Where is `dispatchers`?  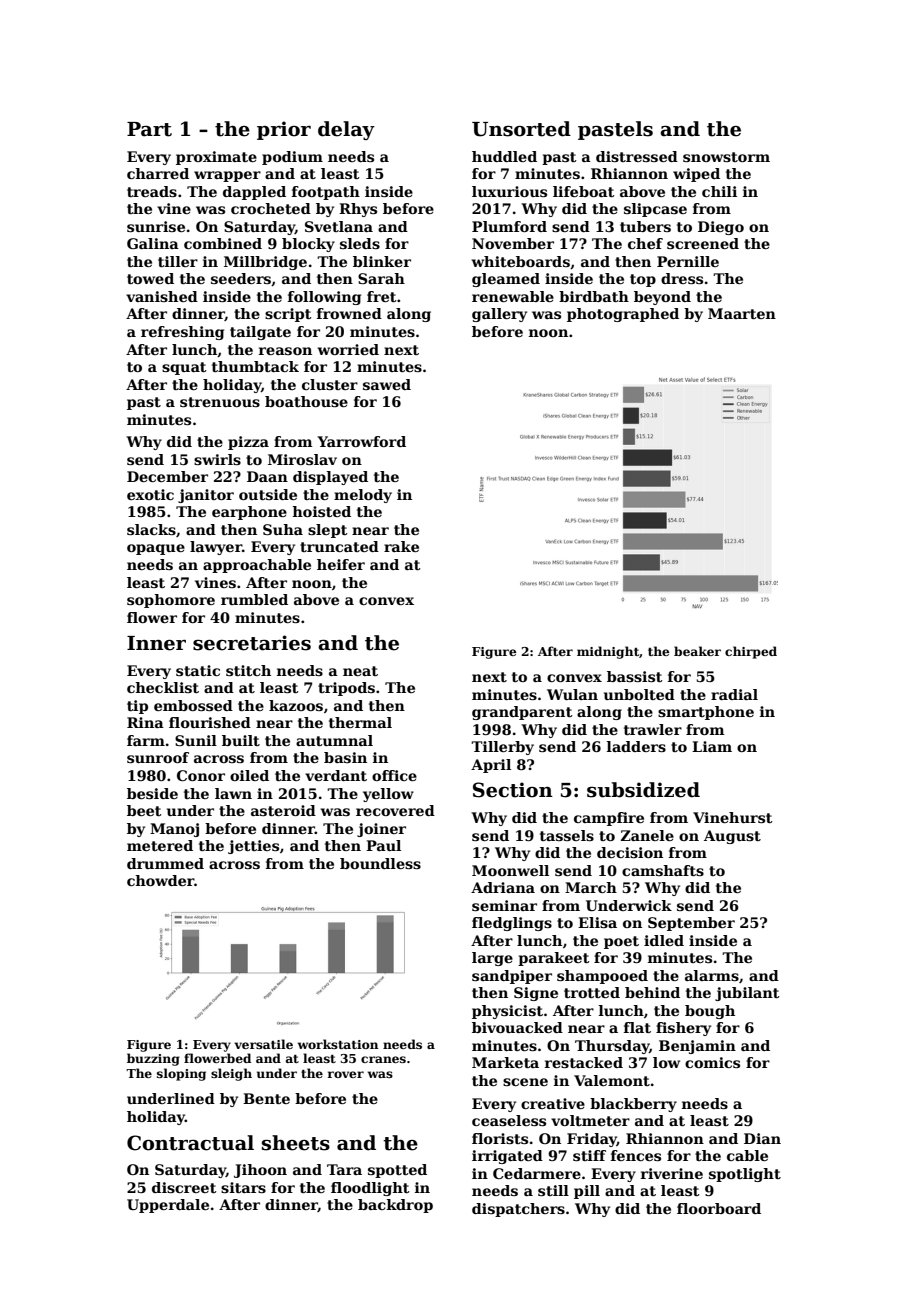
dispatchers is located at coordinates (518, 1210).
